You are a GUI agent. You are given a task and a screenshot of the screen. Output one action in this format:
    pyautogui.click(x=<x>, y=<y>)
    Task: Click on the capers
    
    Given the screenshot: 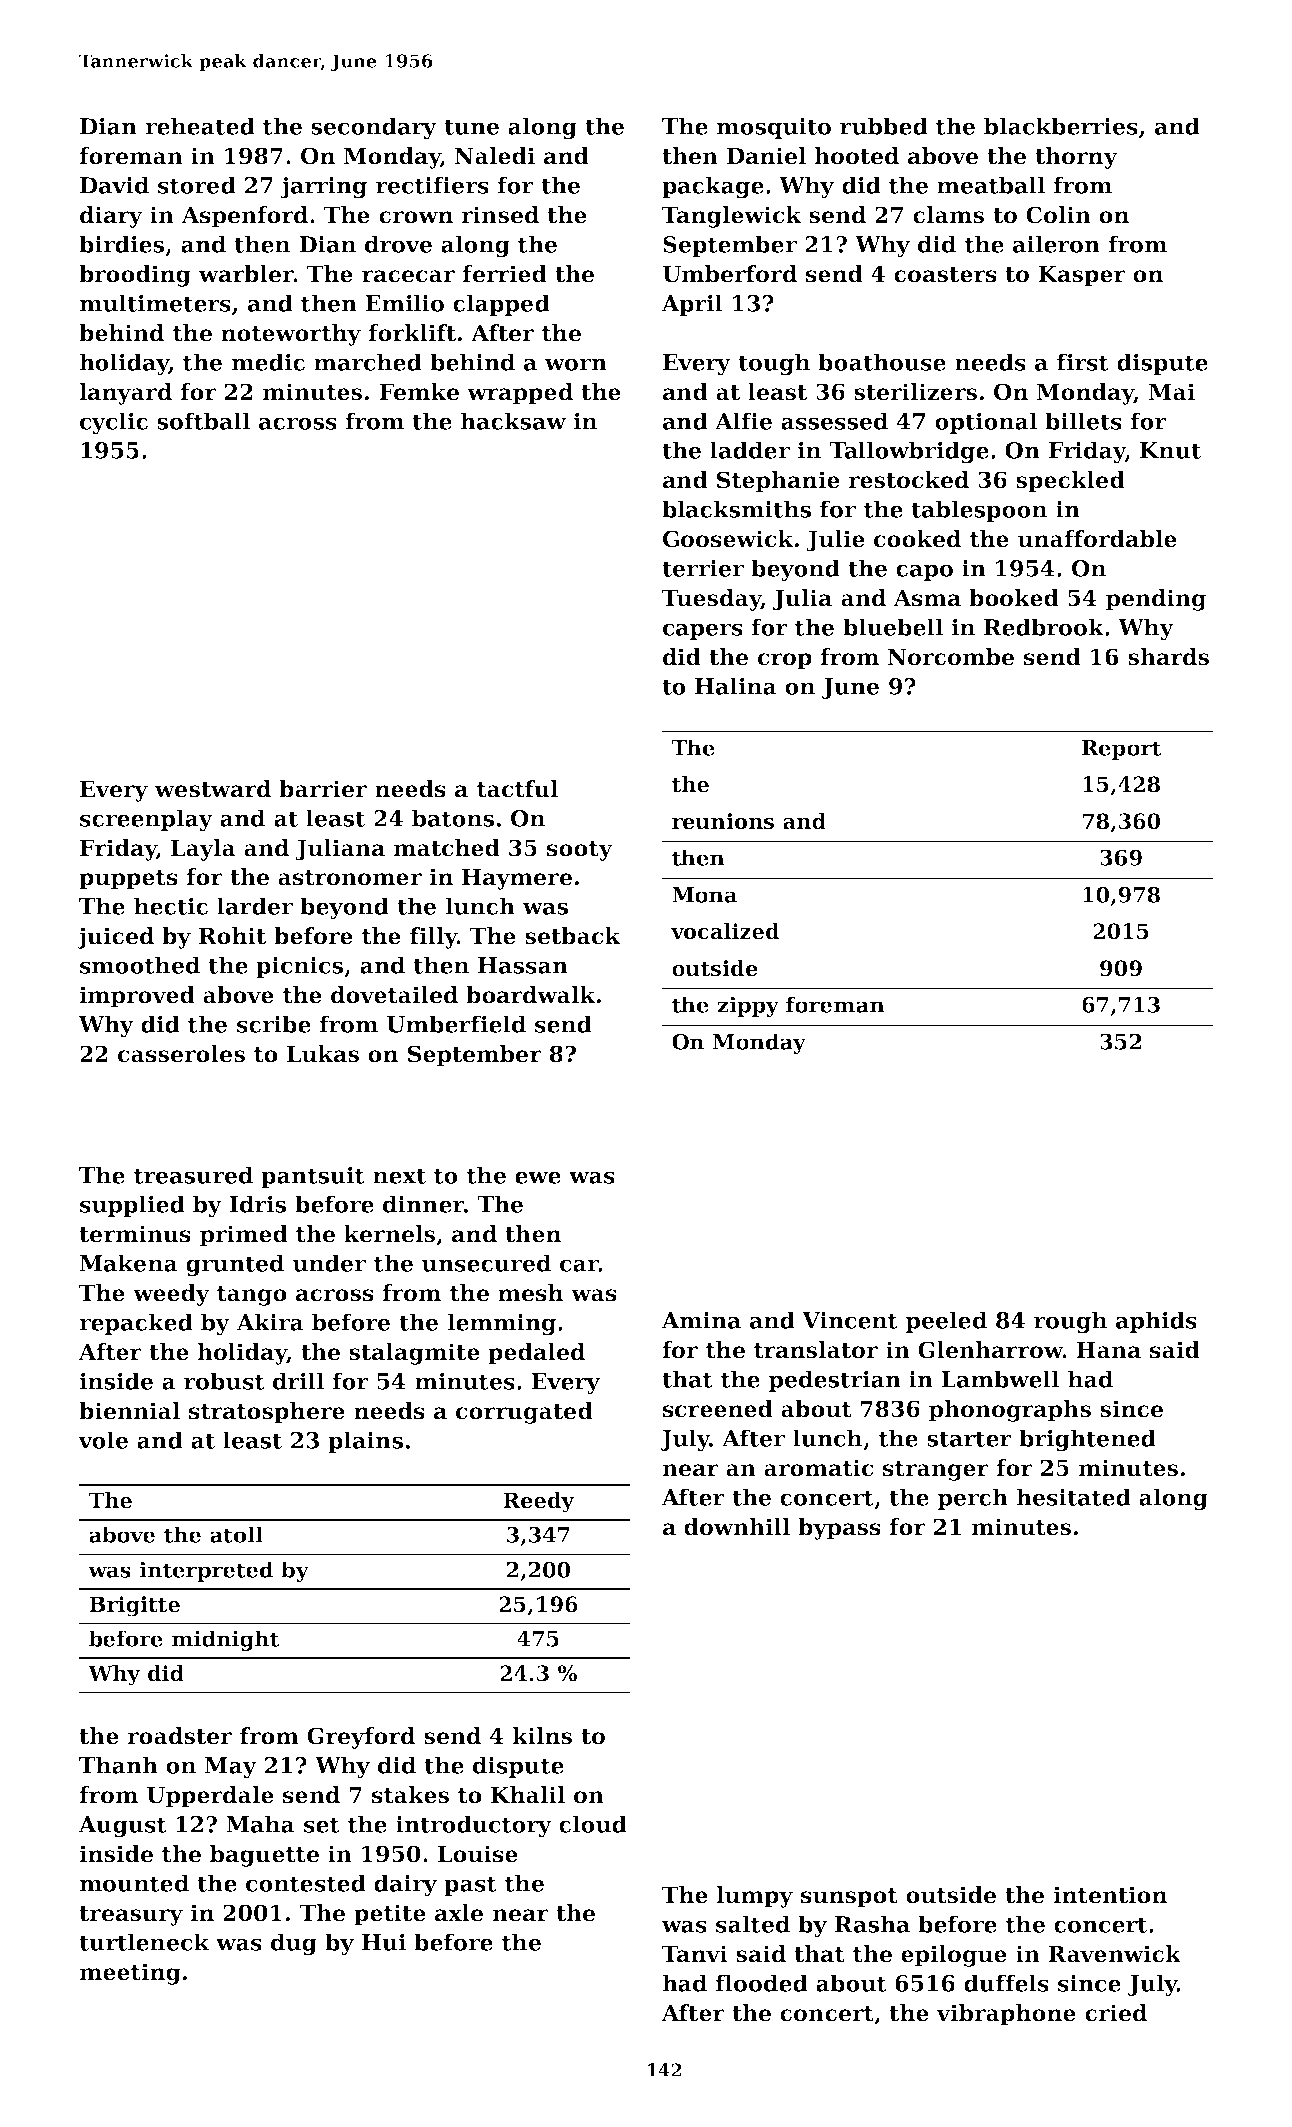 What is the action you would take?
    pyautogui.click(x=703, y=631)
